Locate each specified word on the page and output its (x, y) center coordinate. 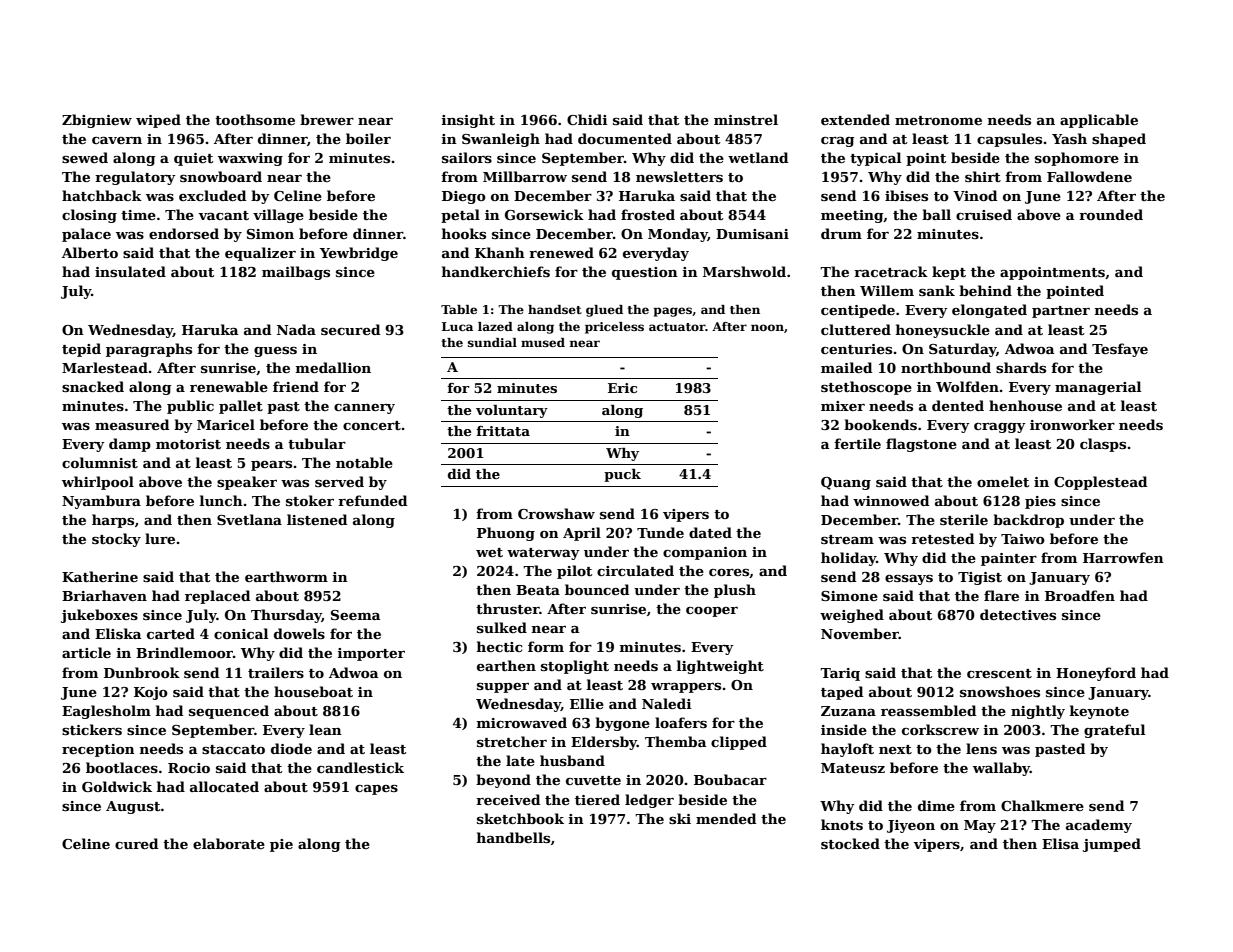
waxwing (250, 159)
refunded (372, 500)
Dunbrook (142, 672)
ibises (906, 195)
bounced (597, 589)
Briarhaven (104, 595)
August (133, 807)
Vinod (975, 195)
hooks (464, 233)
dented (958, 405)
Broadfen (1080, 595)
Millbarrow (525, 176)
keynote (1099, 712)
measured (132, 424)
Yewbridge (359, 254)
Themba (675, 741)
